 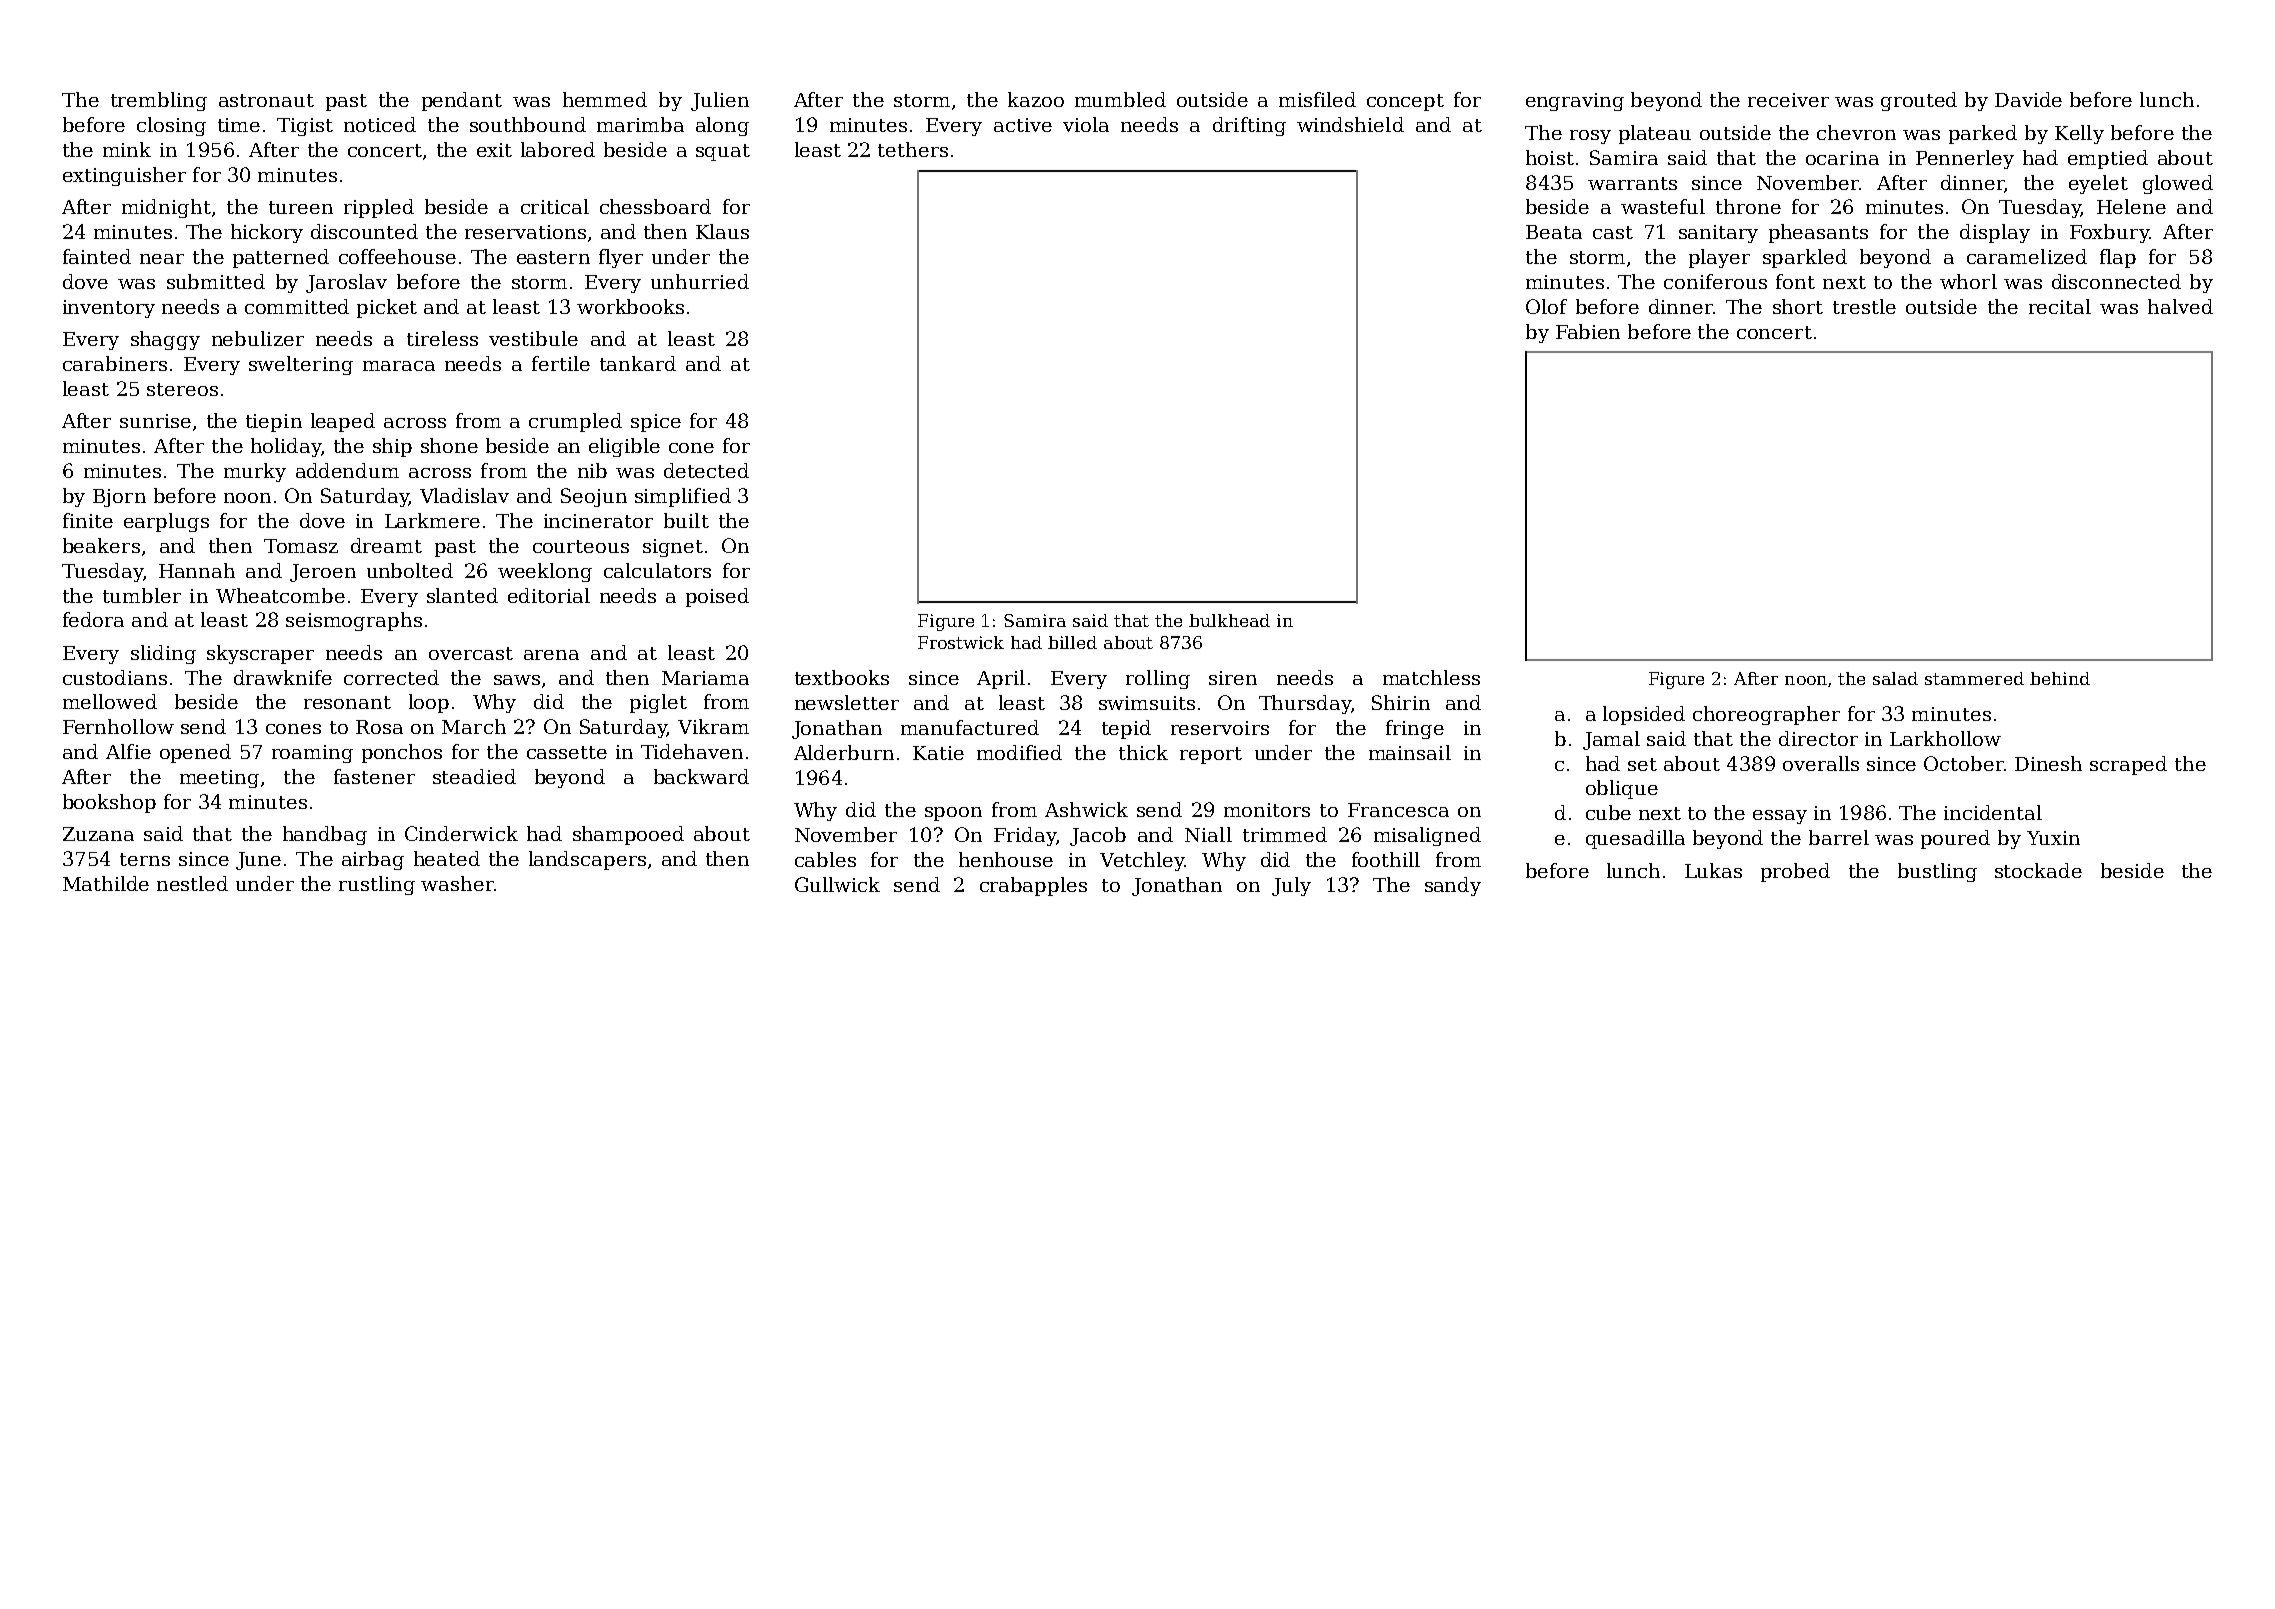 What do you see at coordinates (1550, 157) in the page?
I see `hoist` at bounding box center [1550, 157].
